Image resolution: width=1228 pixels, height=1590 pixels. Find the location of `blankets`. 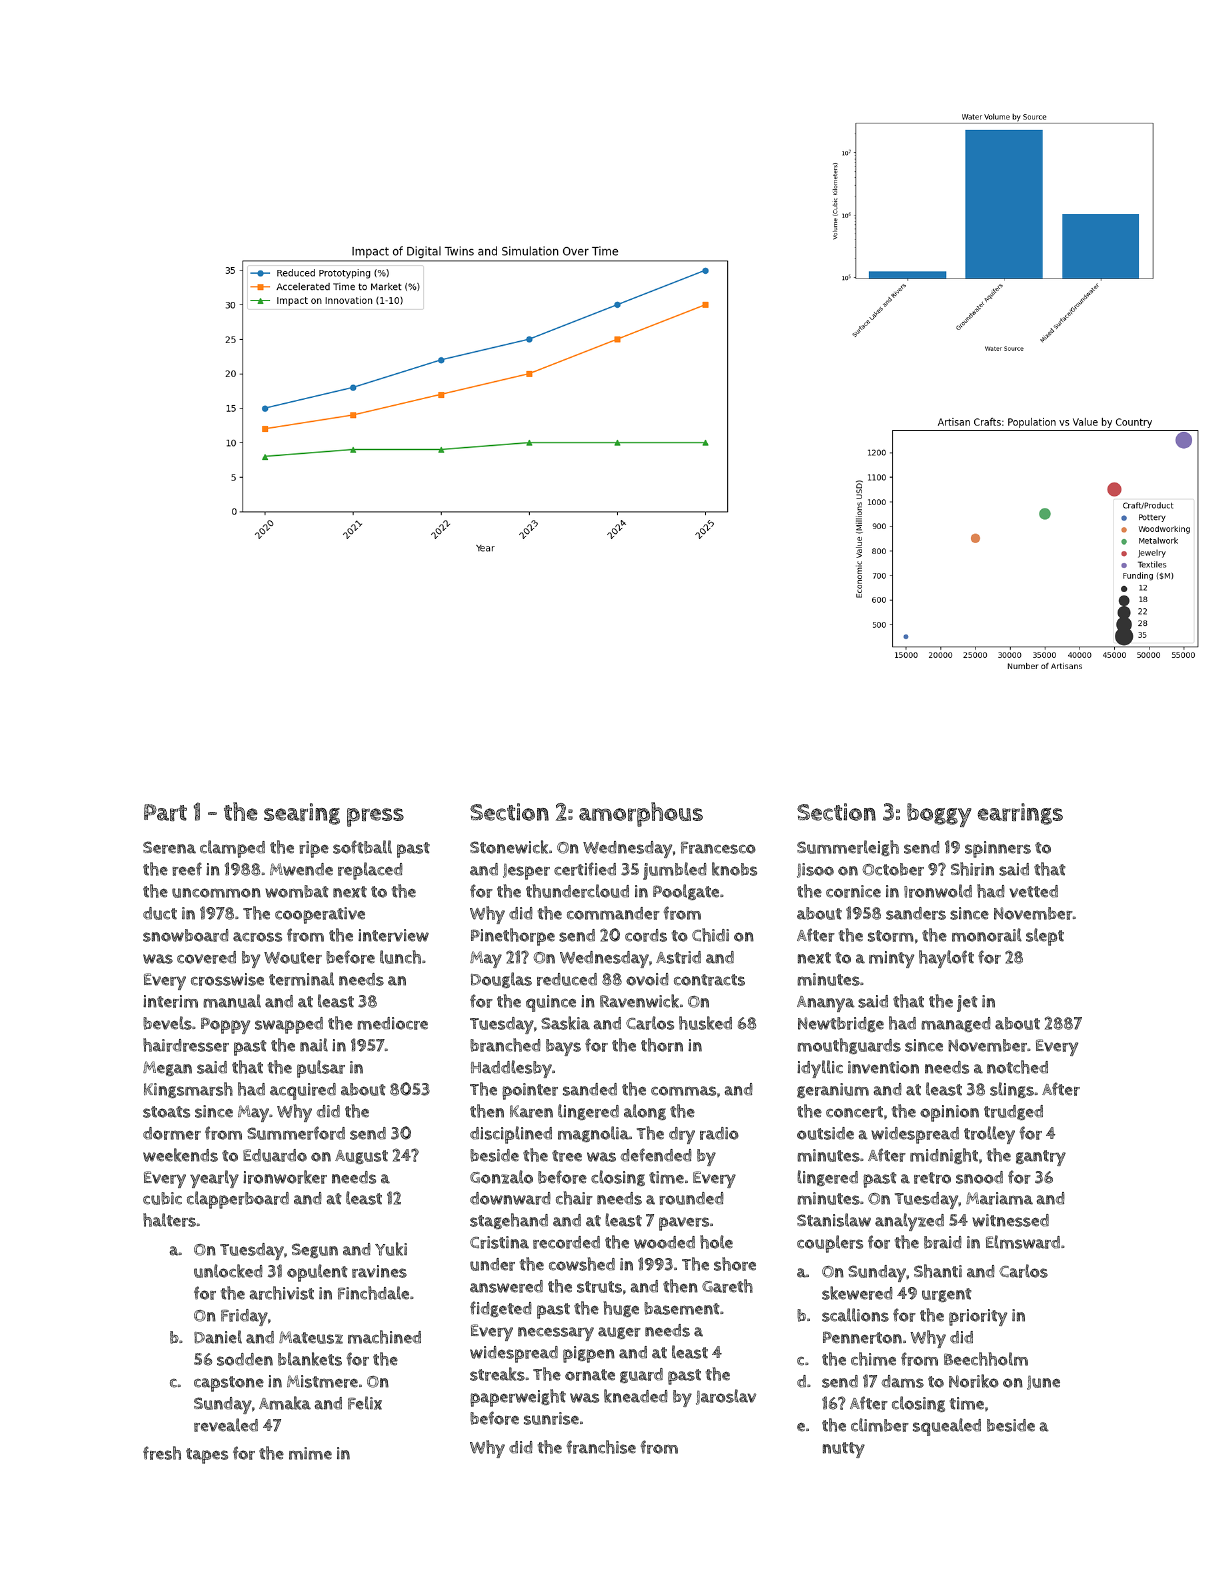

blankets is located at coordinates (310, 1359).
